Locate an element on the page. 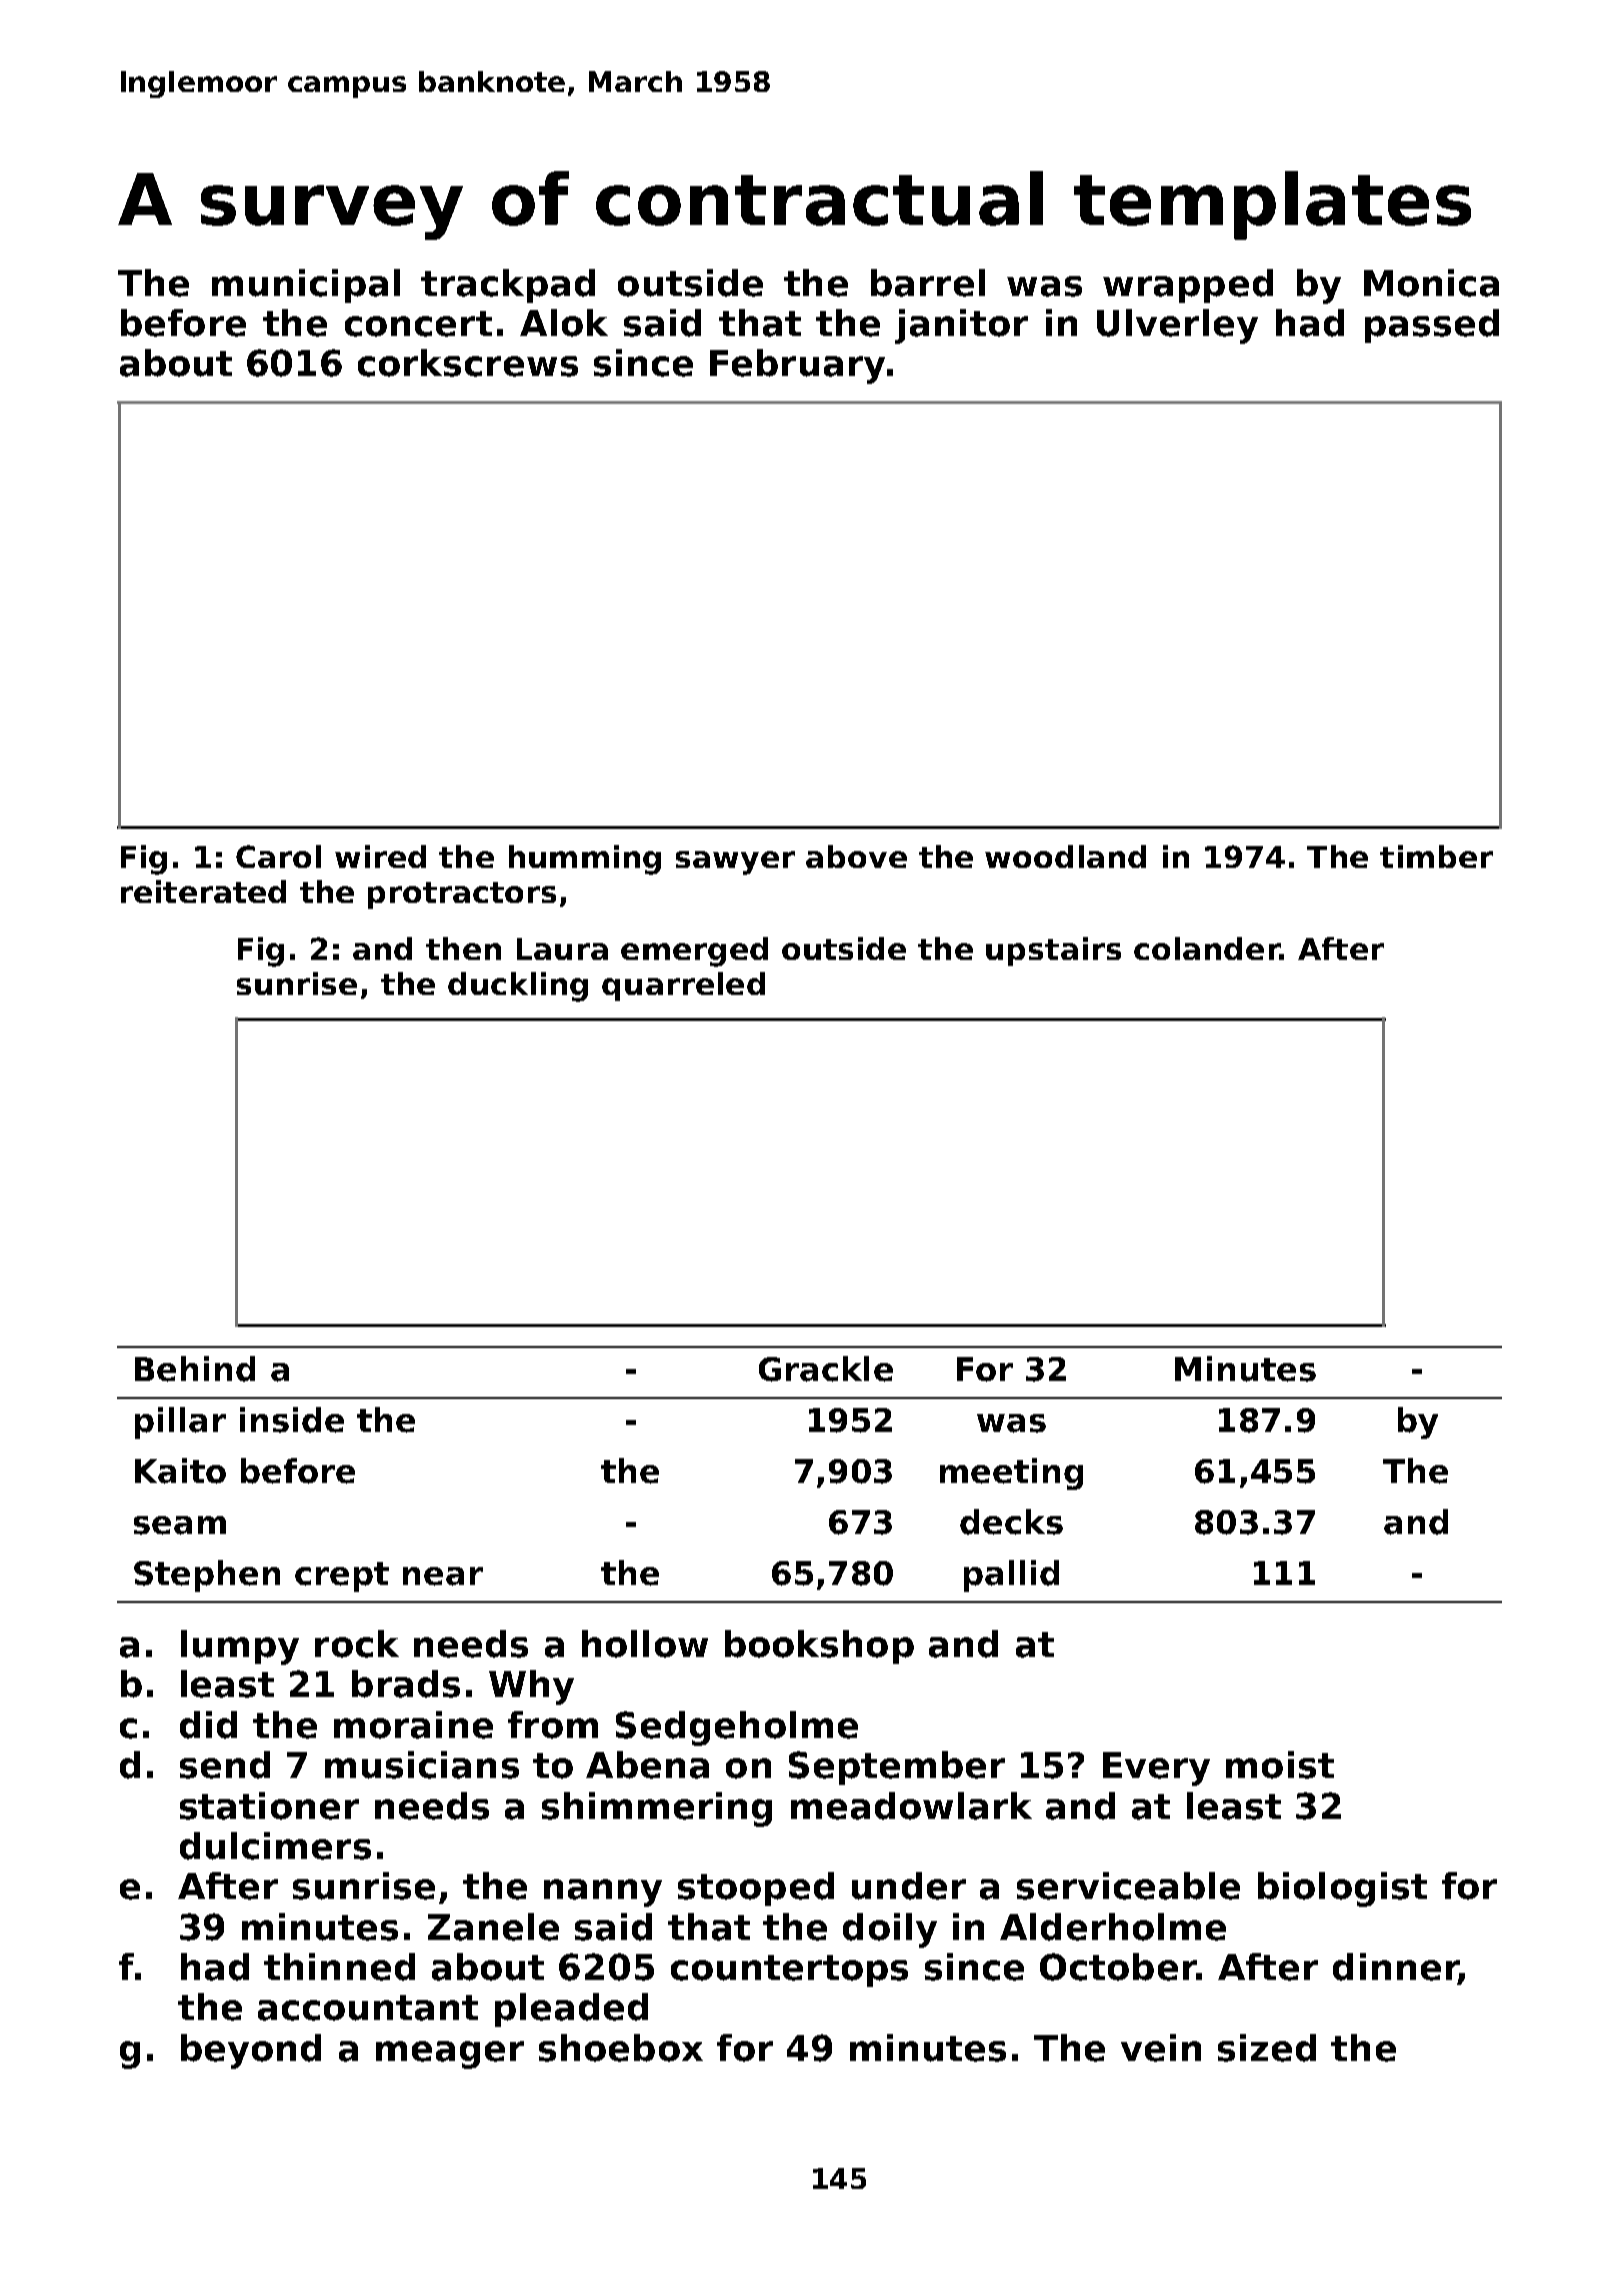 This image has height=2292, width=1620. thinned is located at coordinates (339, 1967).
